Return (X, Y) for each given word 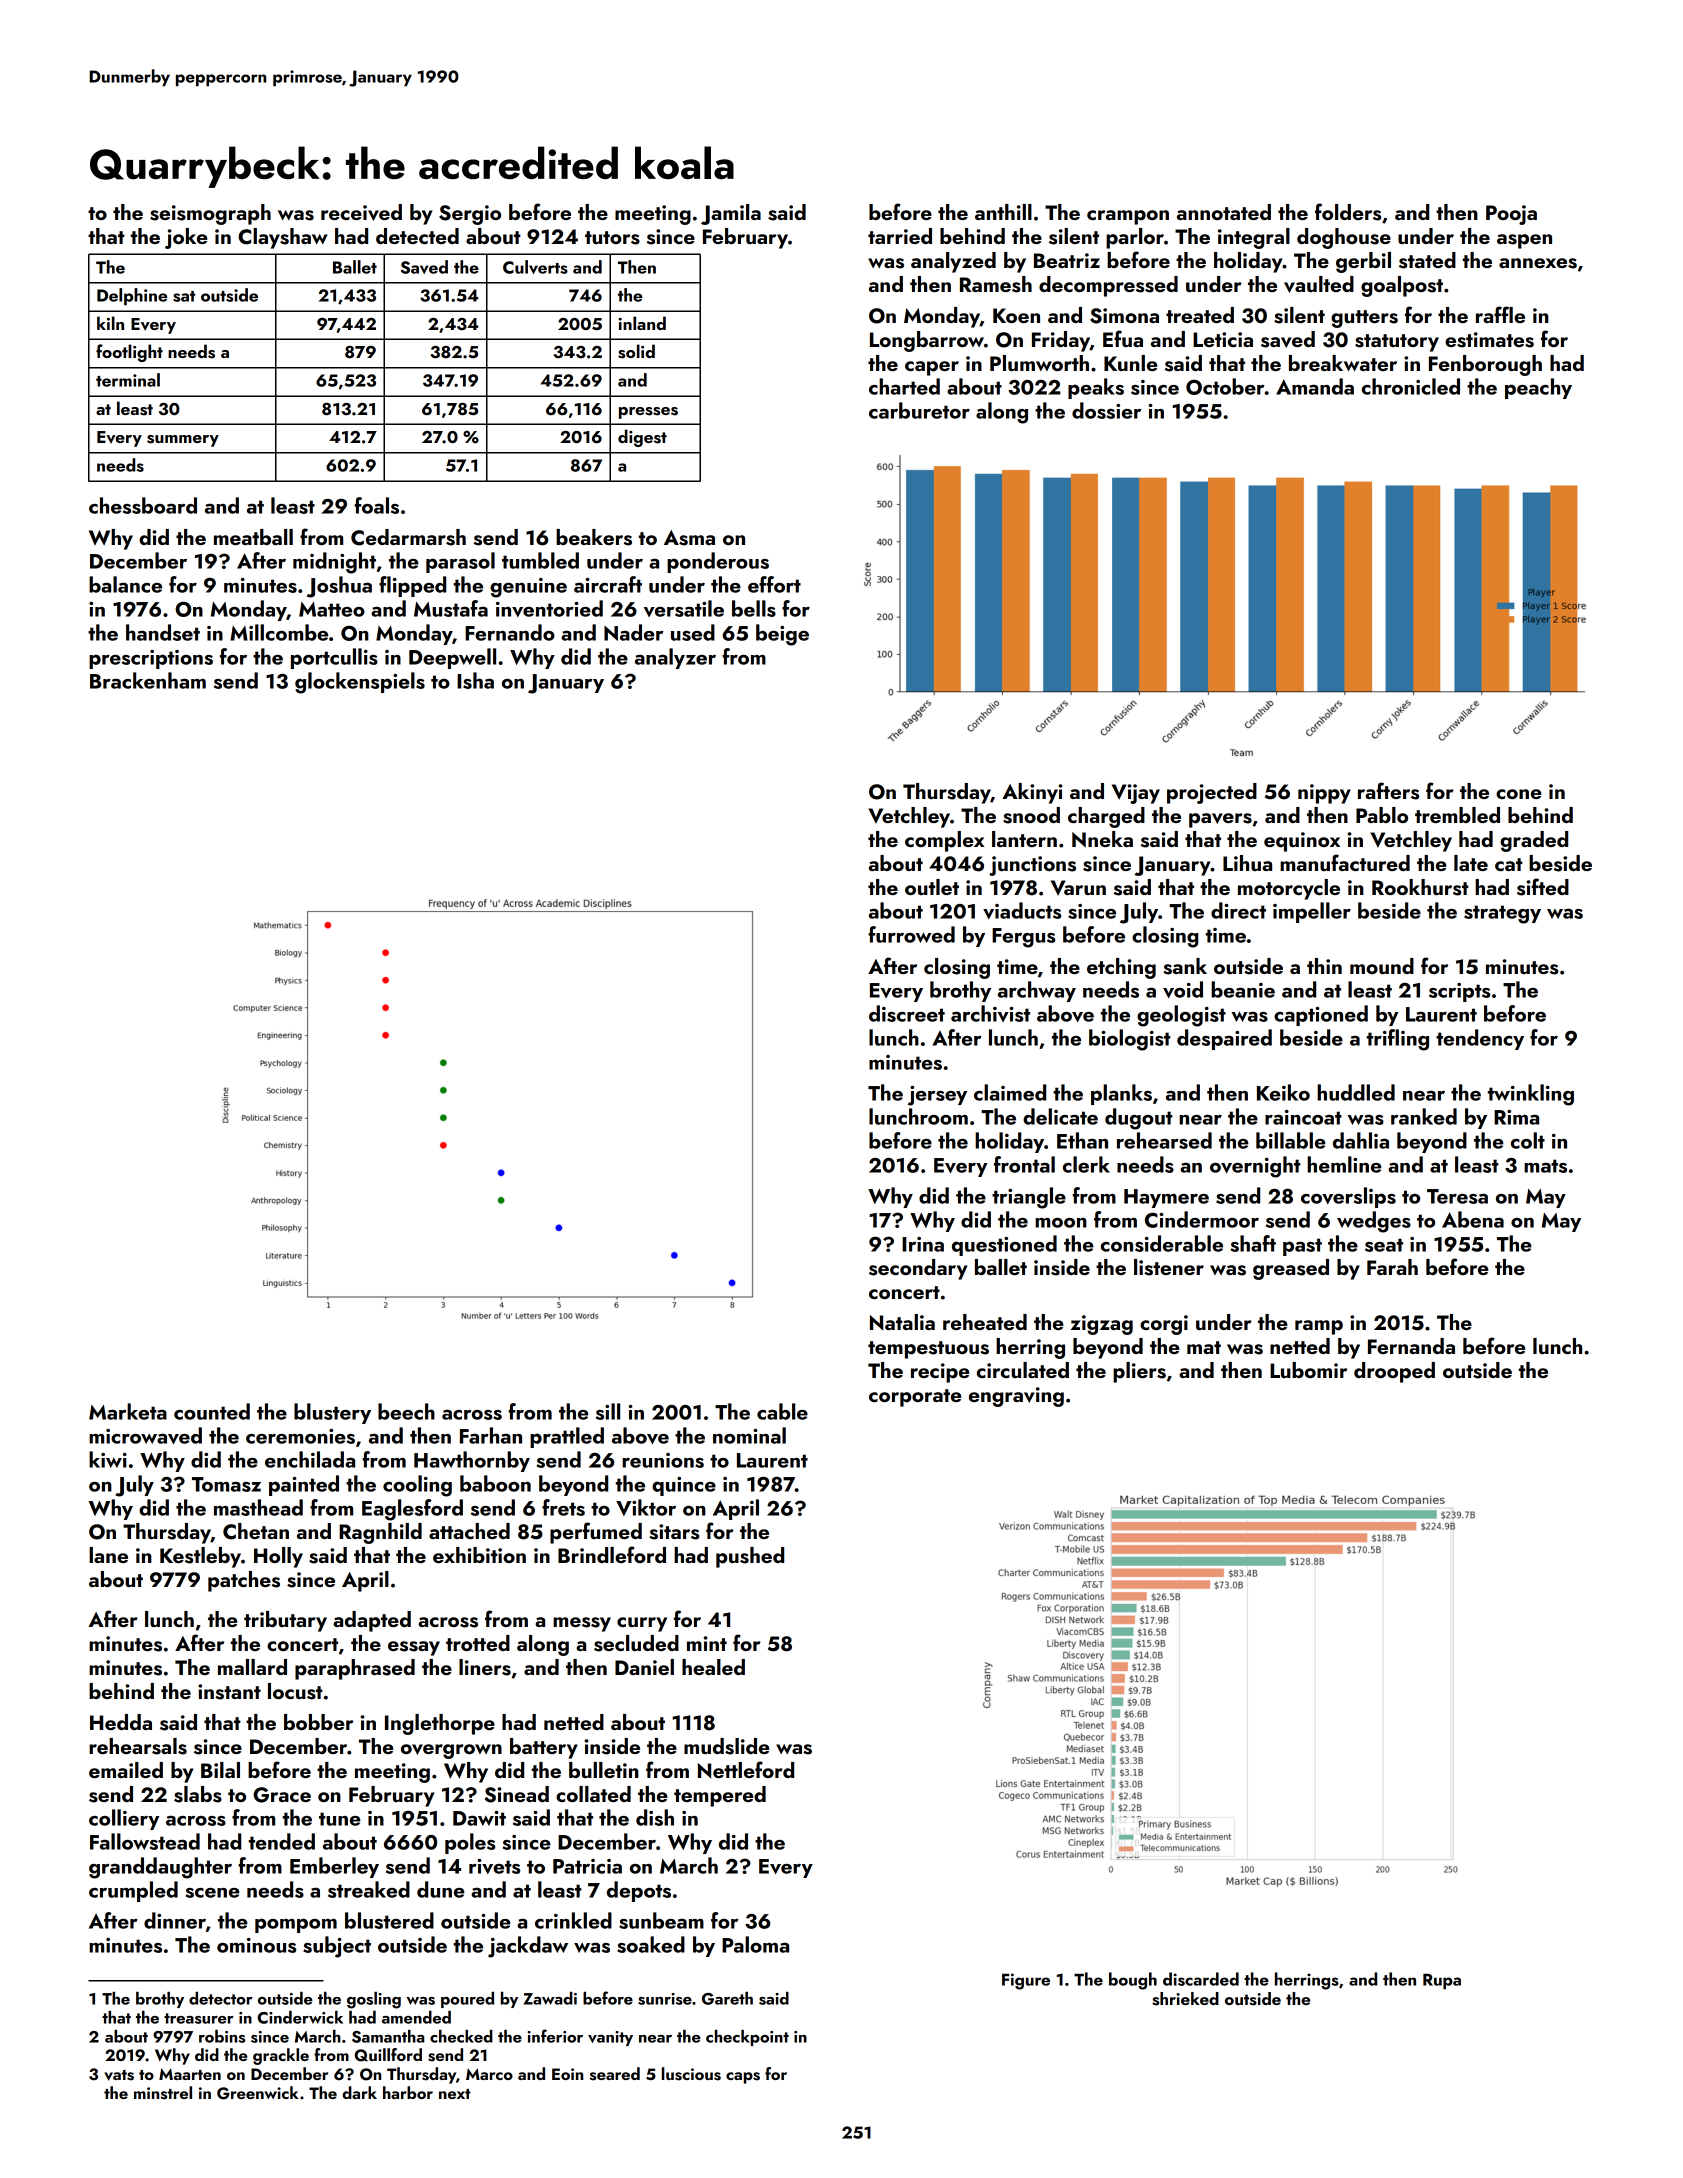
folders (1348, 212)
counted (212, 1411)
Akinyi (1032, 793)
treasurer (199, 2018)
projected (1212, 793)
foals (376, 505)
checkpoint (747, 2038)
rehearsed (1164, 1140)
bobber (318, 1722)
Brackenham (148, 680)
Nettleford (746, 1769)
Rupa (1442, 1981)
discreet (907, 1013)
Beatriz (1067, 260)
